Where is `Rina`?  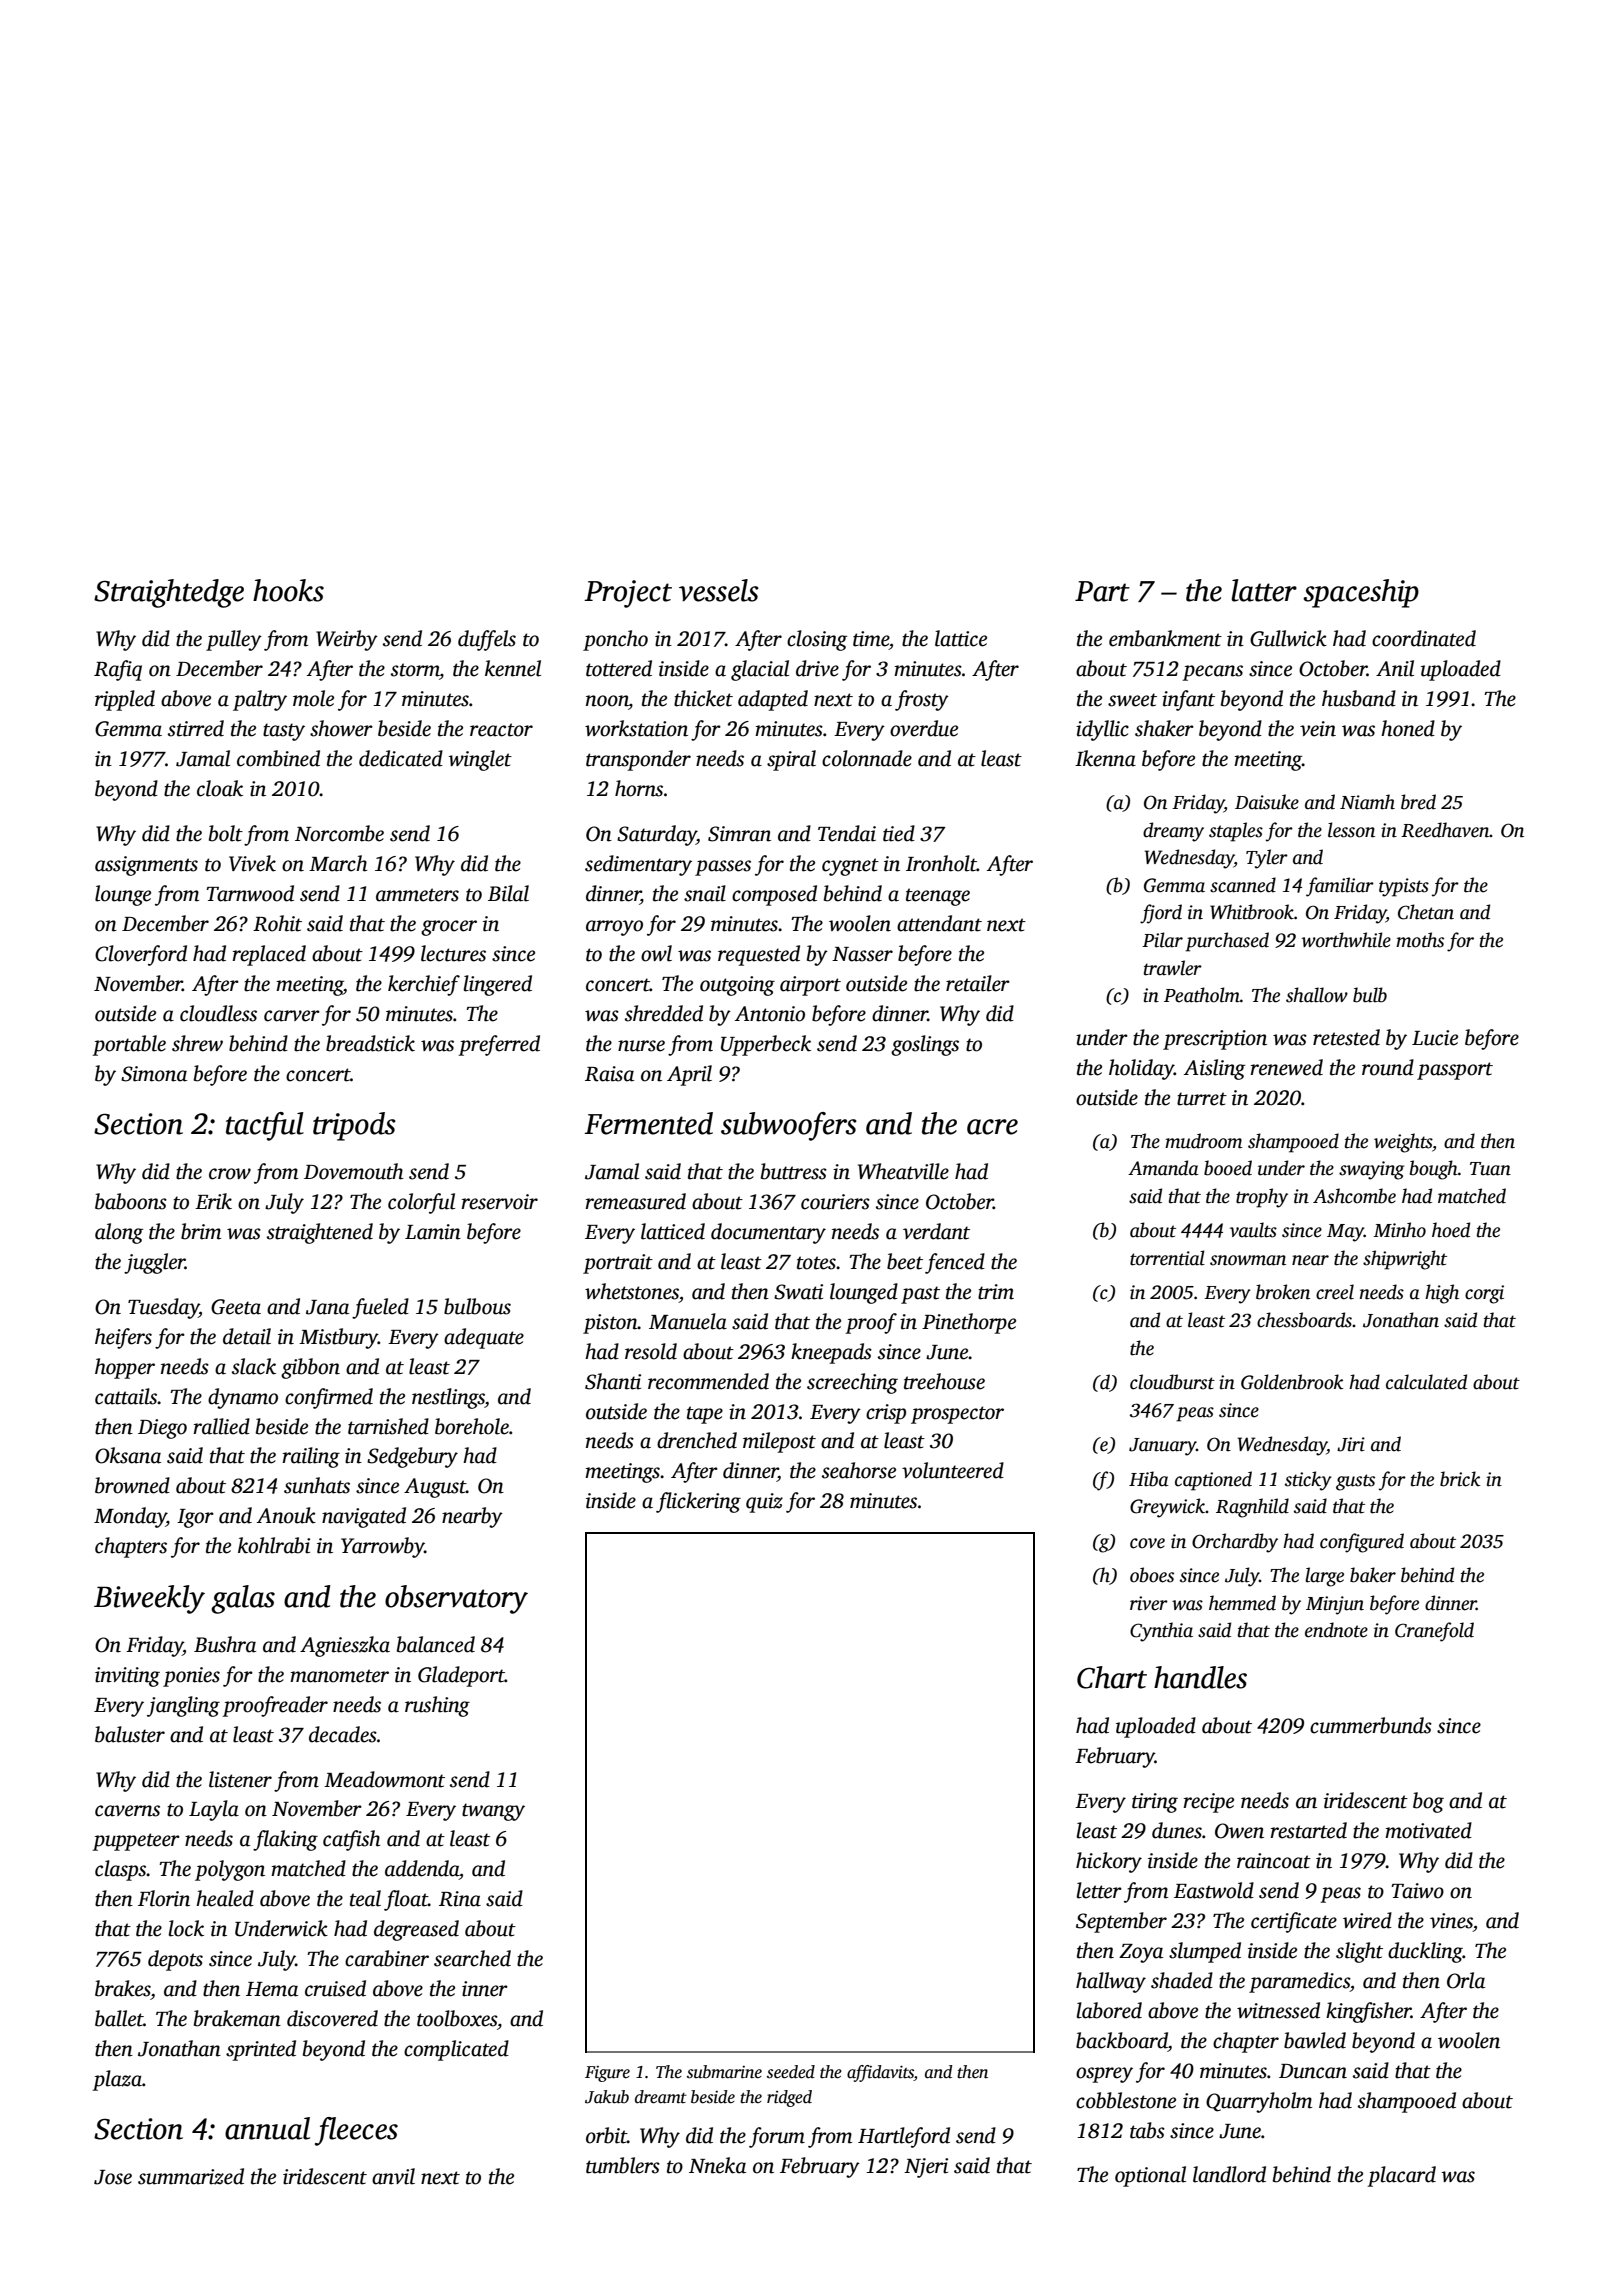 Rina is located at coordinates (460, 1899).
